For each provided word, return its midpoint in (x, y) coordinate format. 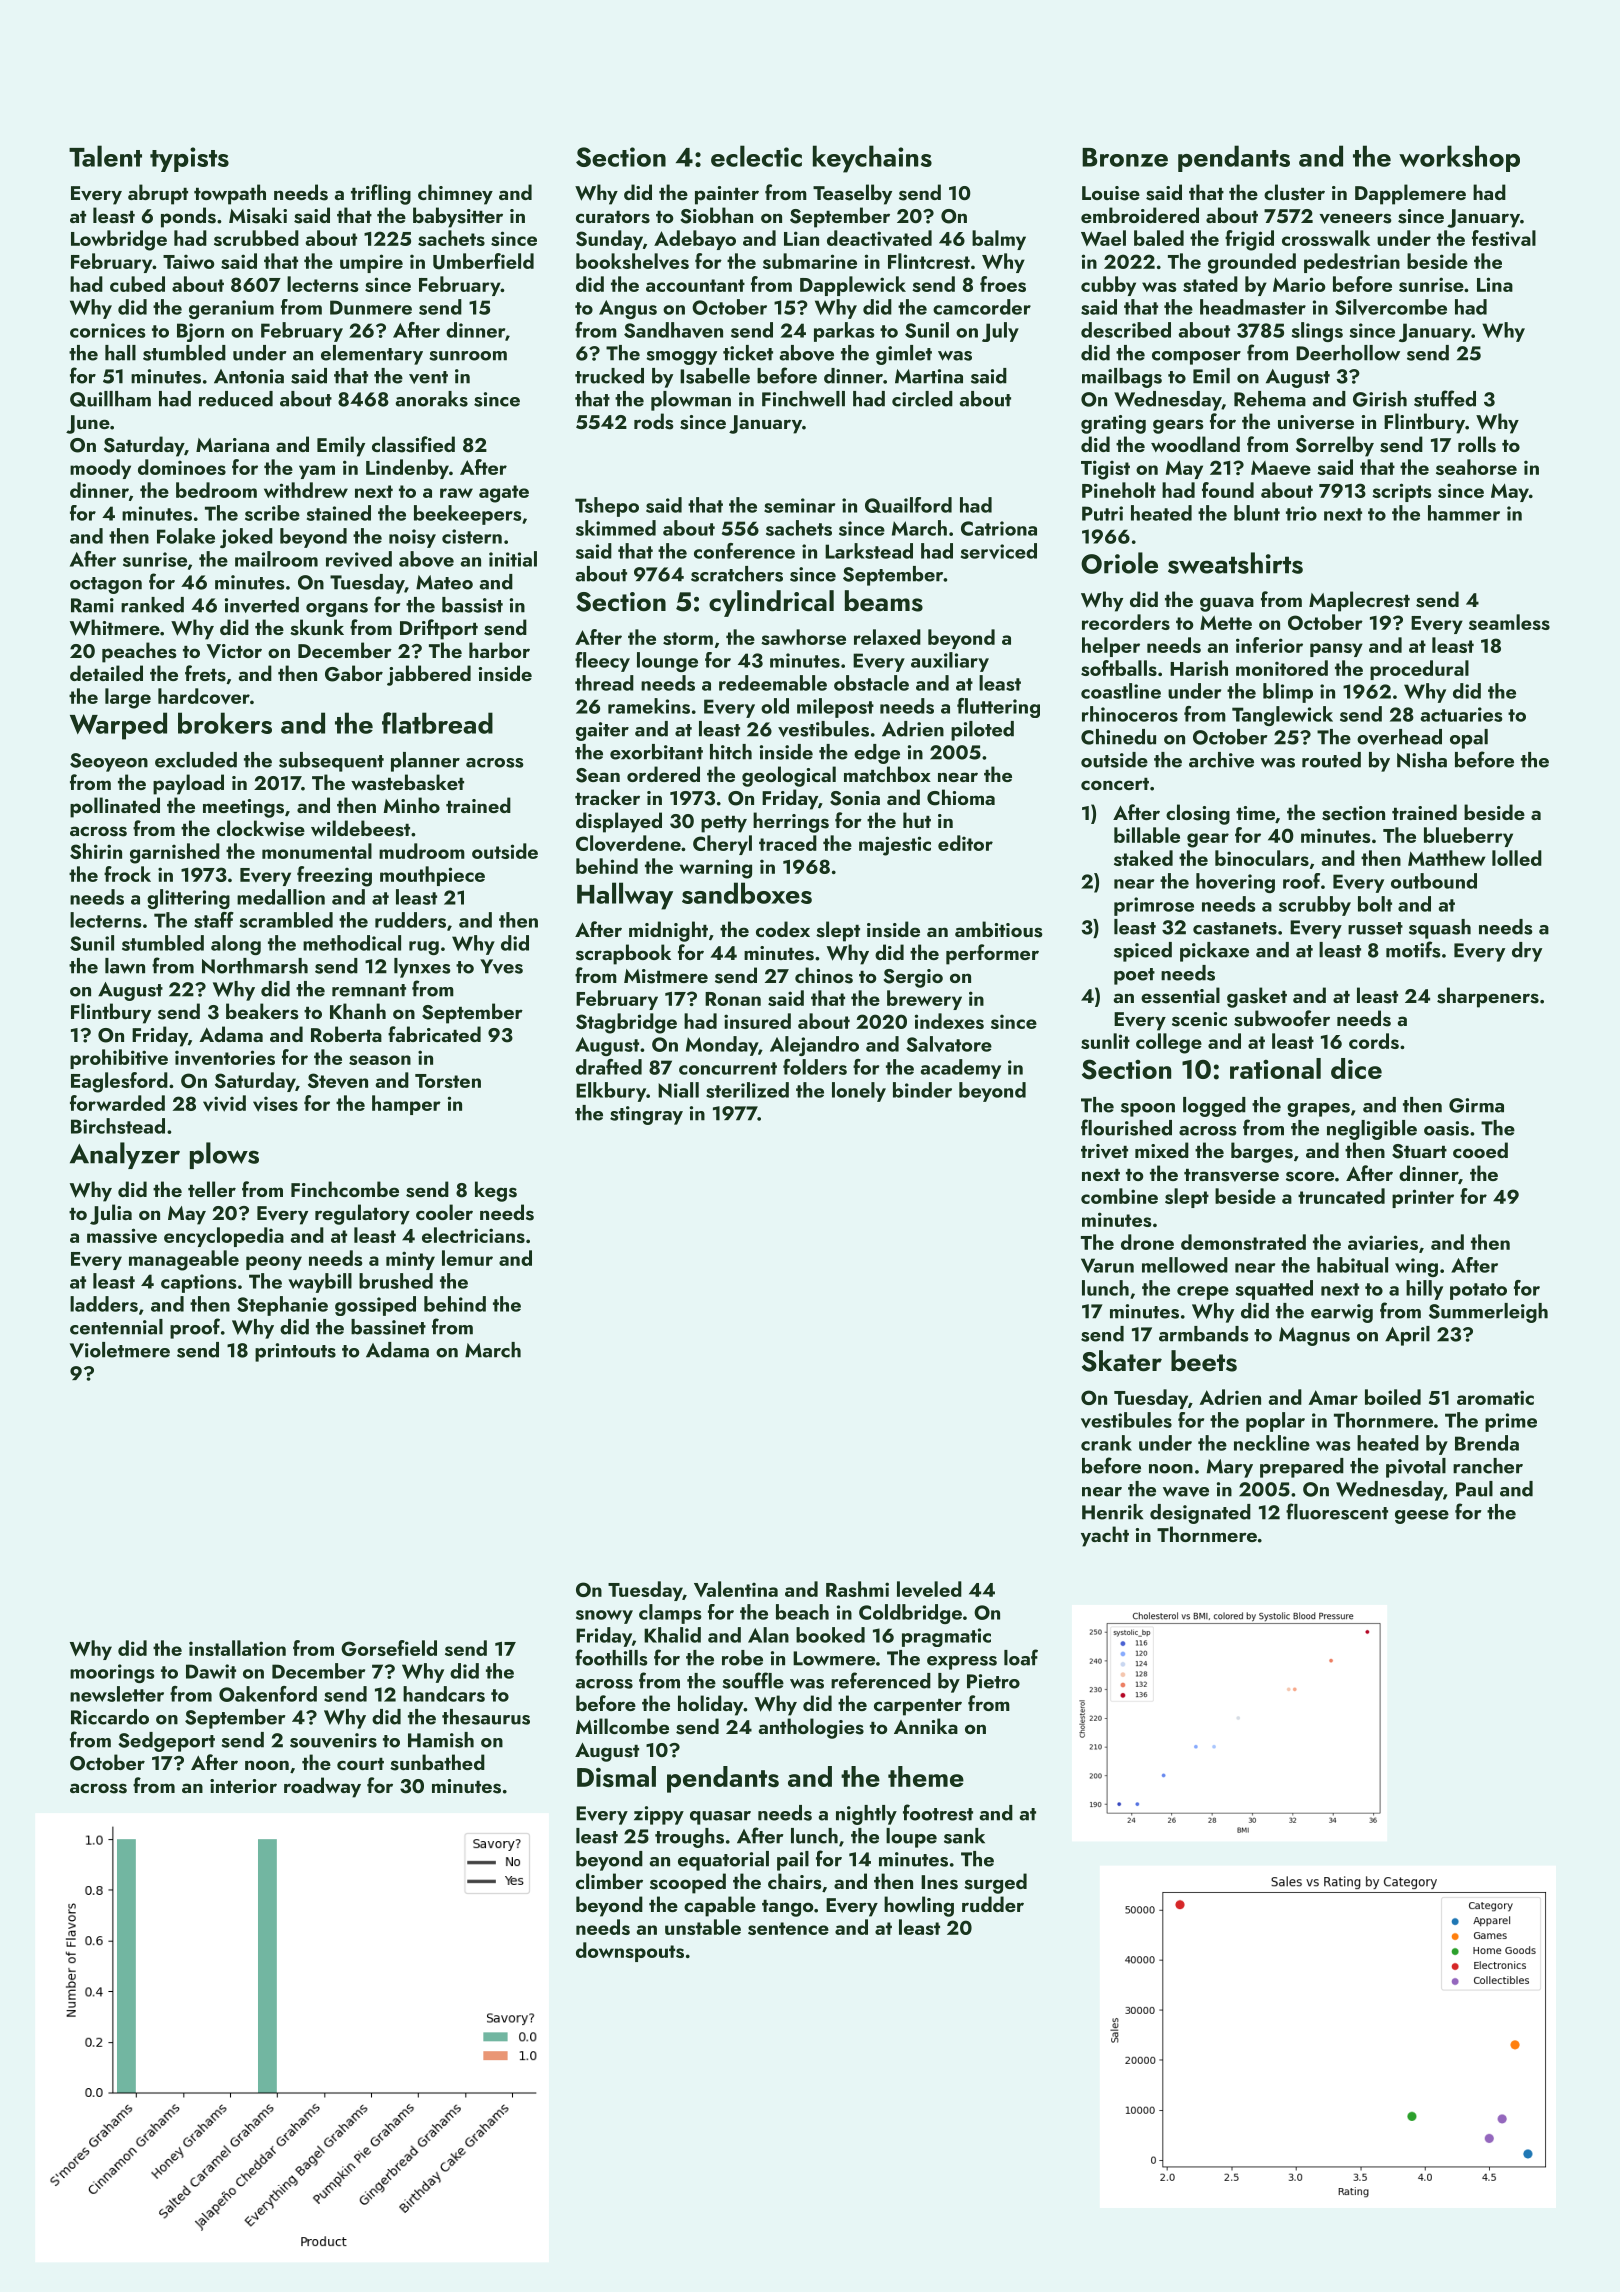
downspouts (630, 1952)
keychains (872, 159)
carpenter (918, 1707)
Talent (105, 156)
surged (995, 1883)
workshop (1459, 158)
